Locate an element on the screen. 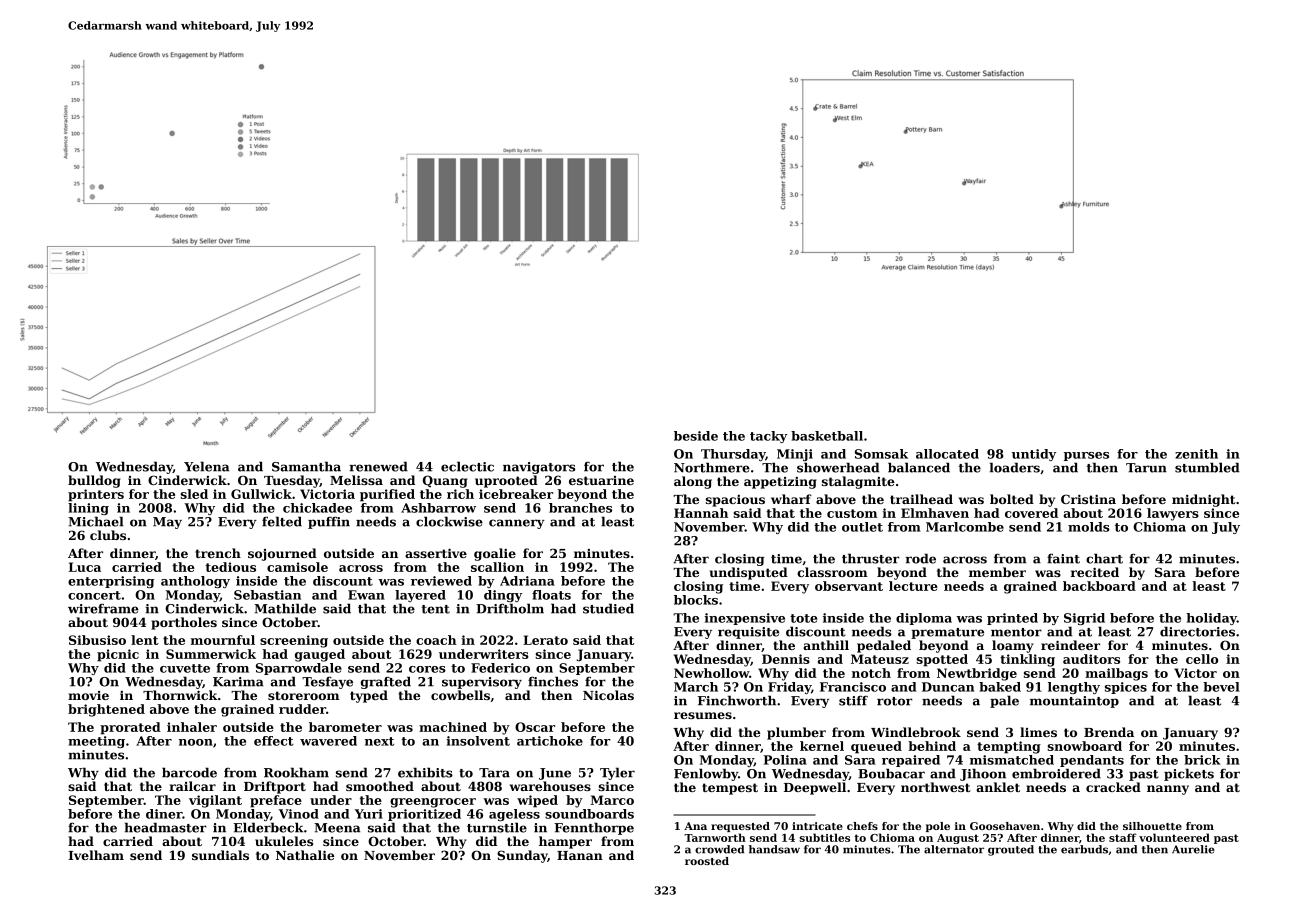  rode is located at coordinates (920, 558).
